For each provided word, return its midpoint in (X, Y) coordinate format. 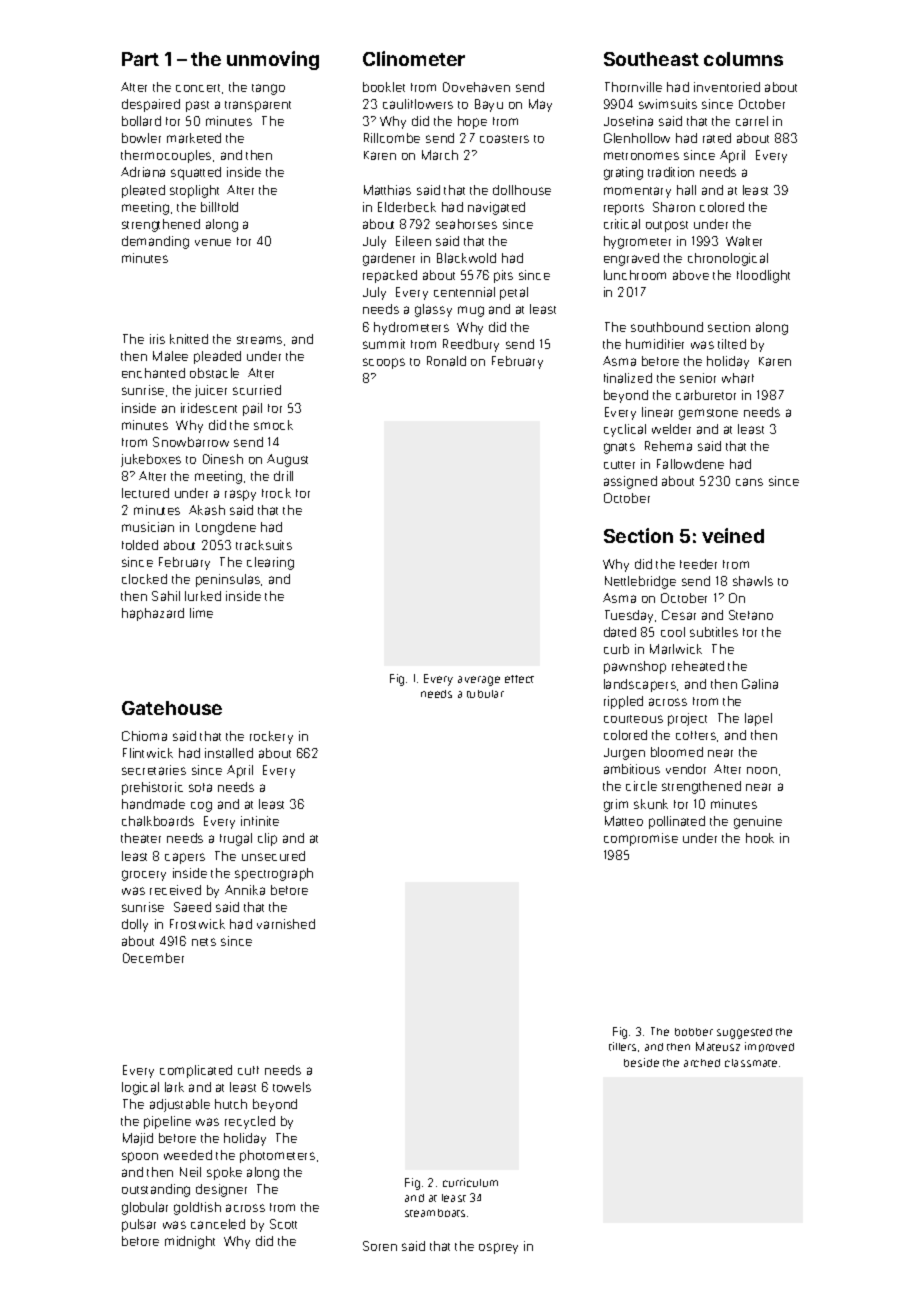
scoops (384, 363)
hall (686, 190)
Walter (744, 241)
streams (259, 340)
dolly (135, 925)
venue (213, 242)
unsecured (273, 856)
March (440, 155)
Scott (283, 1224)
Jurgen (624, 754)
